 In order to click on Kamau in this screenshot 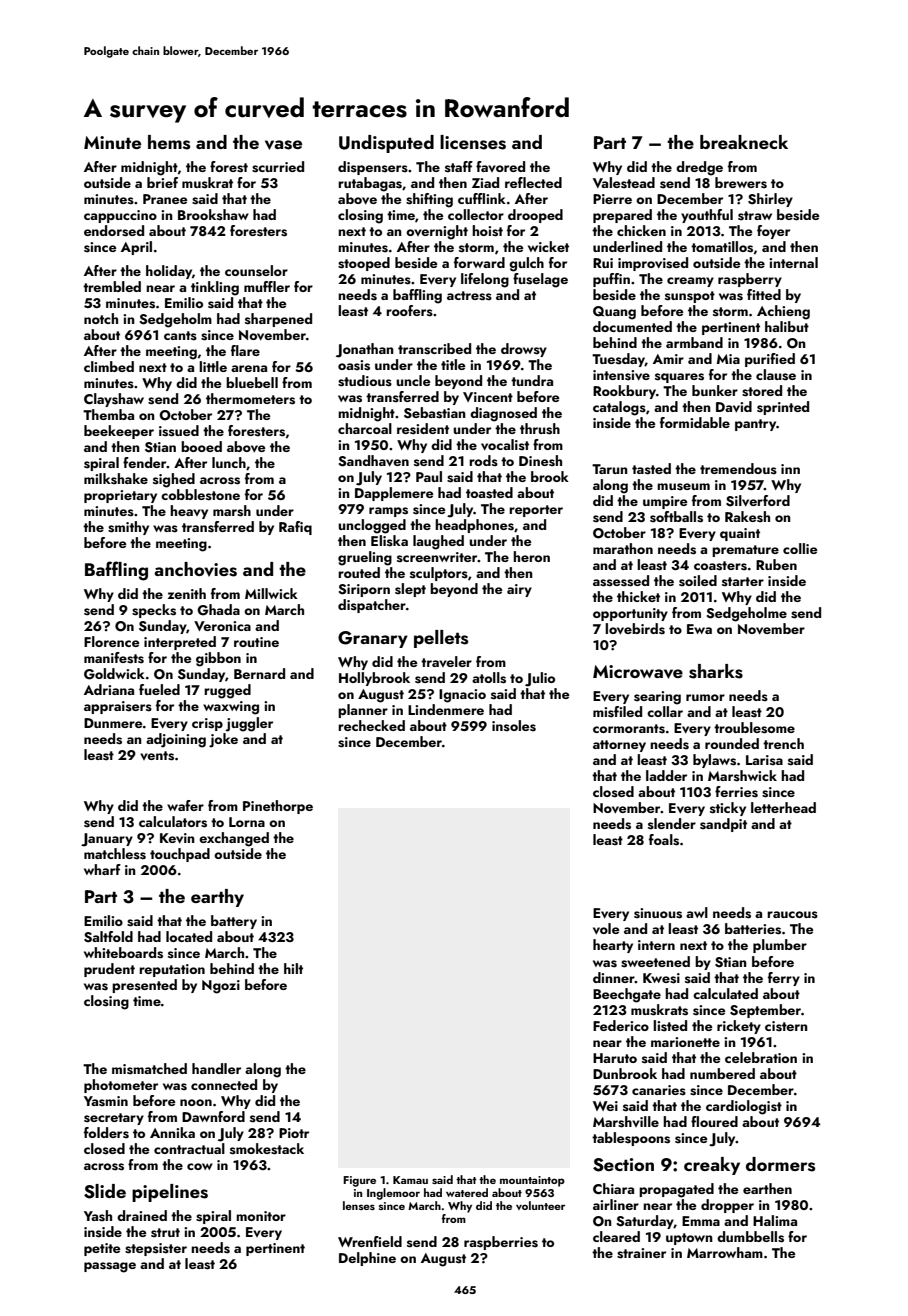, I will do `click(410, 1180)`.
